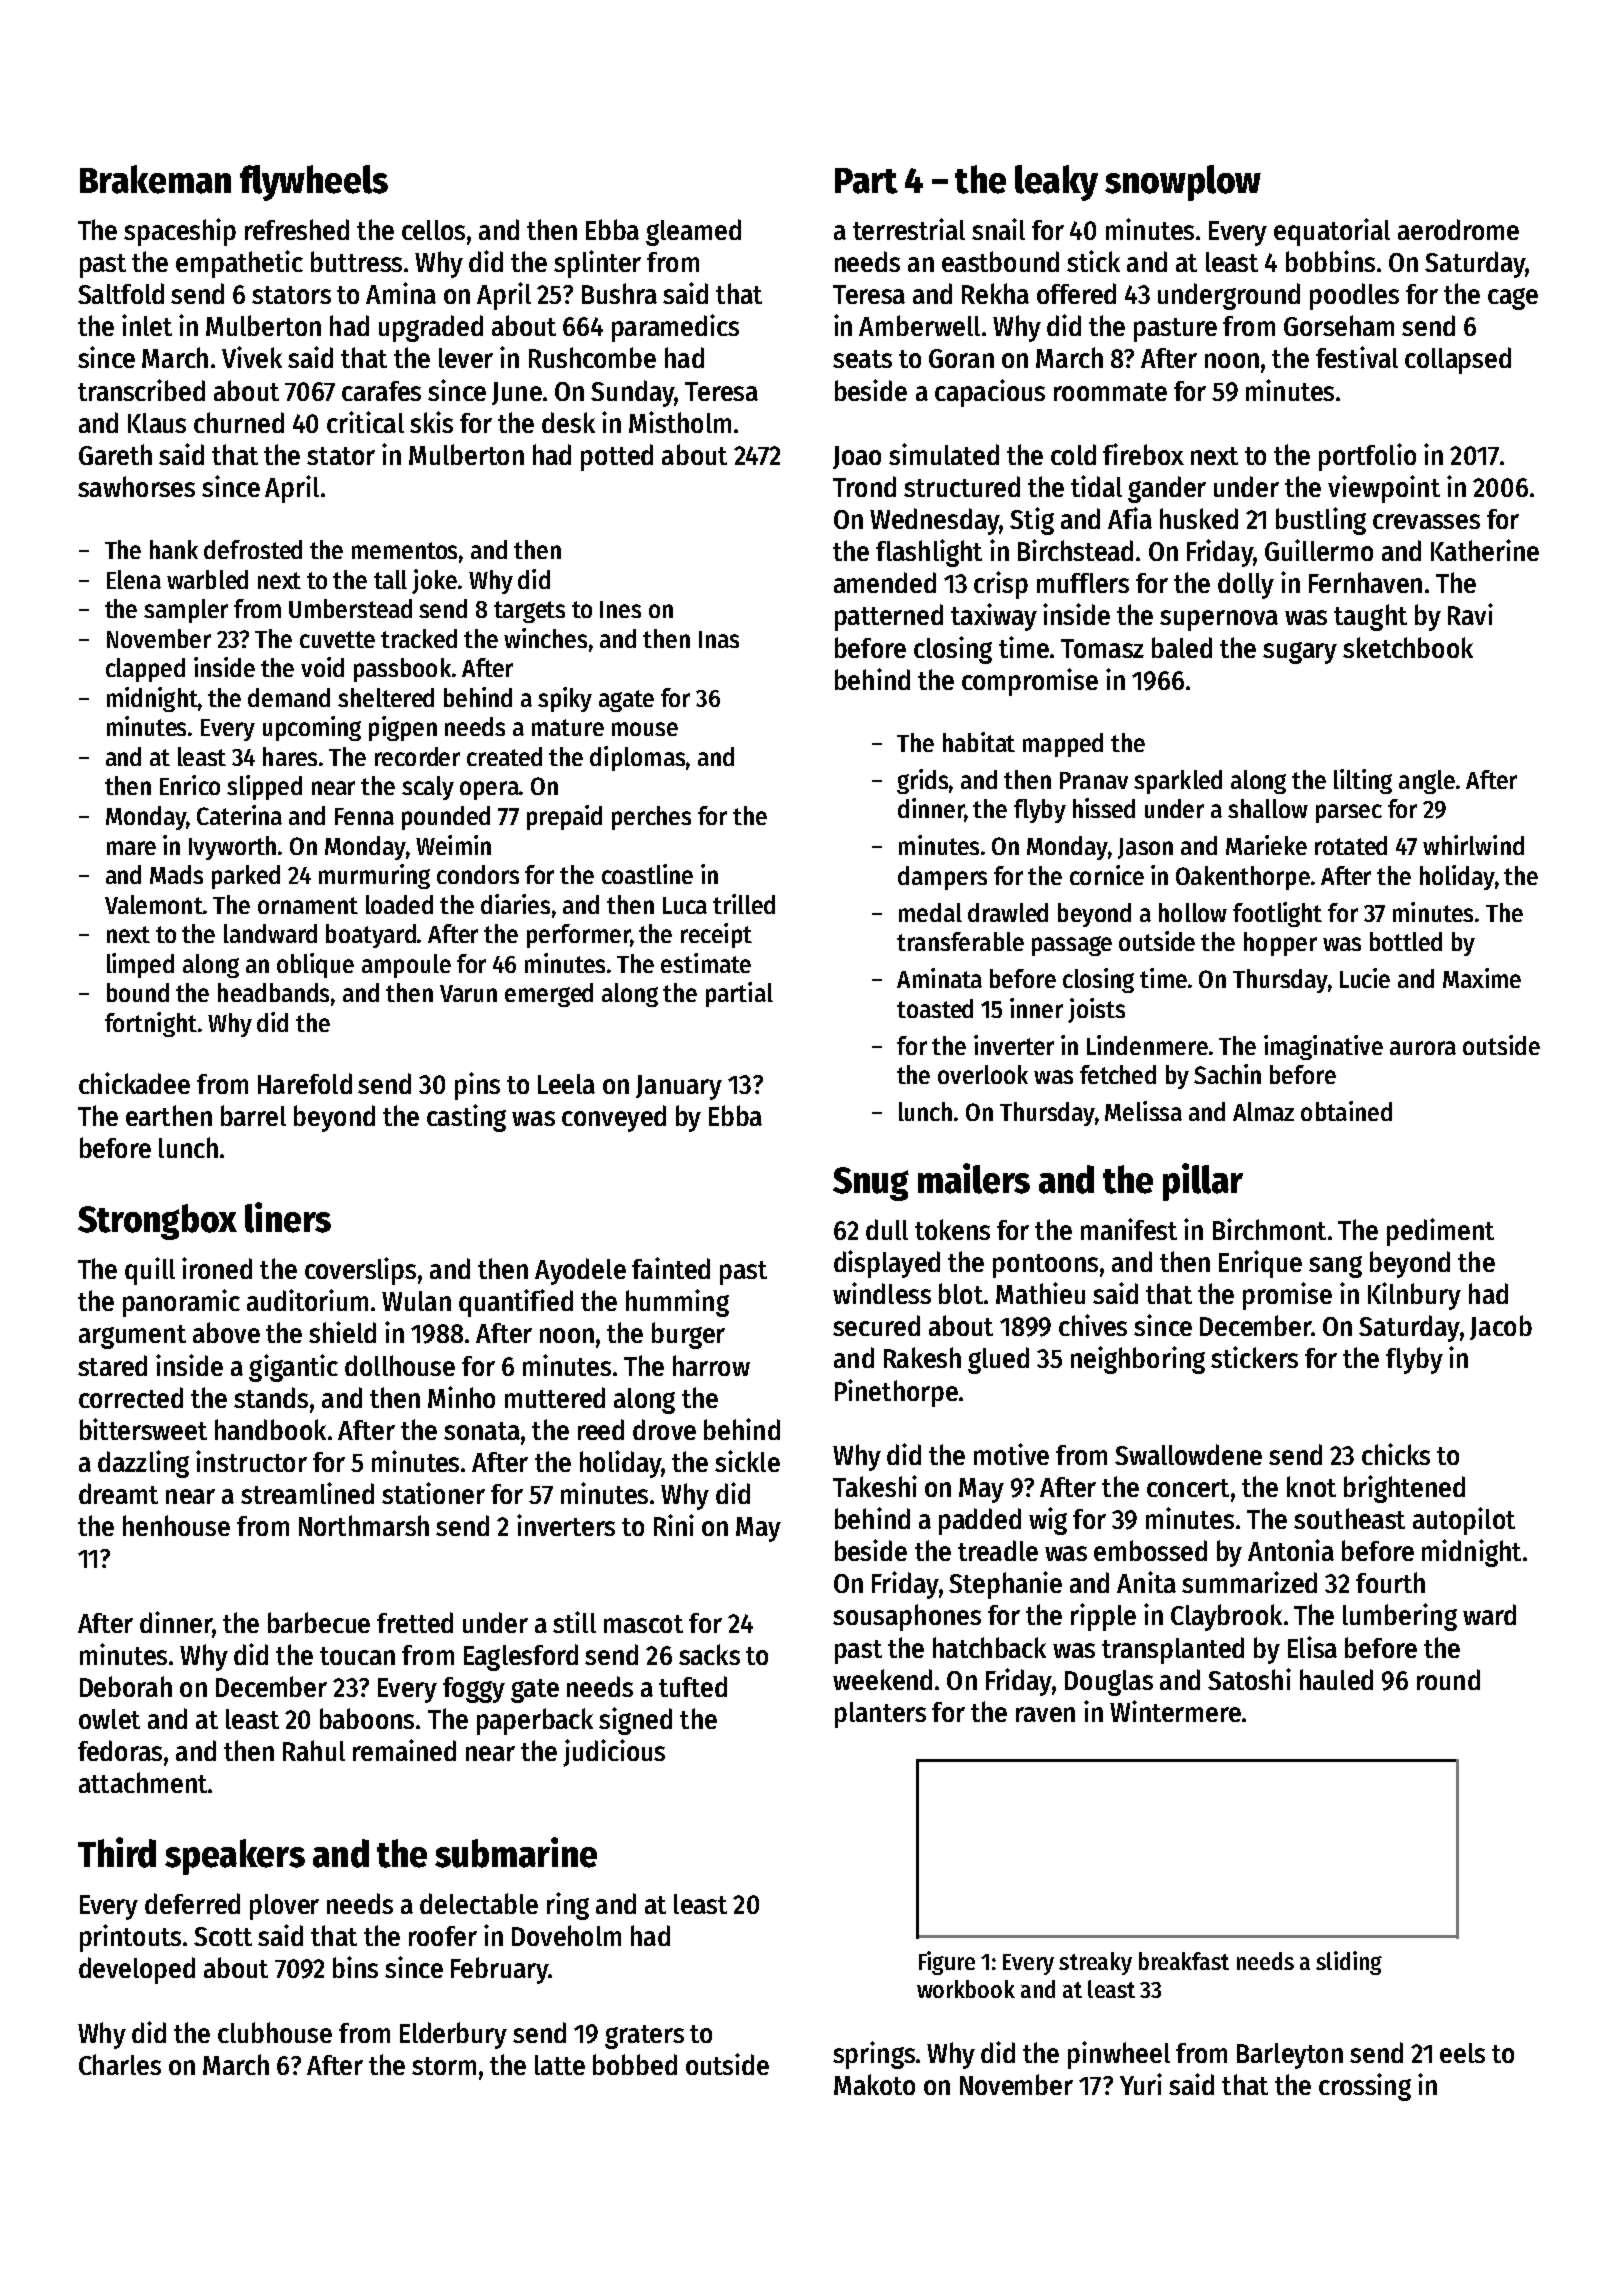  Describe the element at coordinates (1056, 183) in the screenshot. I see `leaky` at that location.
